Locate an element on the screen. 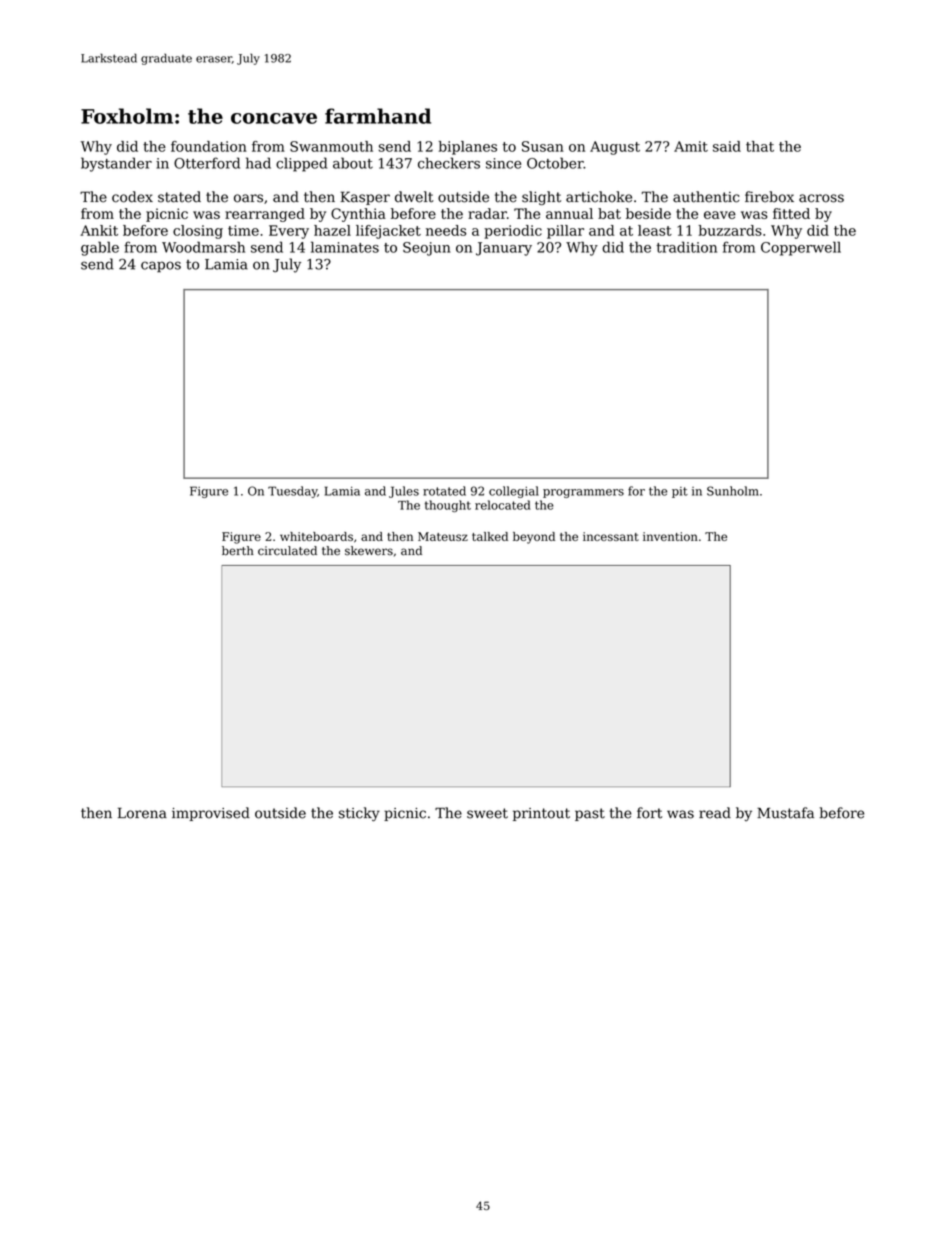 This screenshot has width=952, height=1233. Seojun is located at coordinates (426, 249).
